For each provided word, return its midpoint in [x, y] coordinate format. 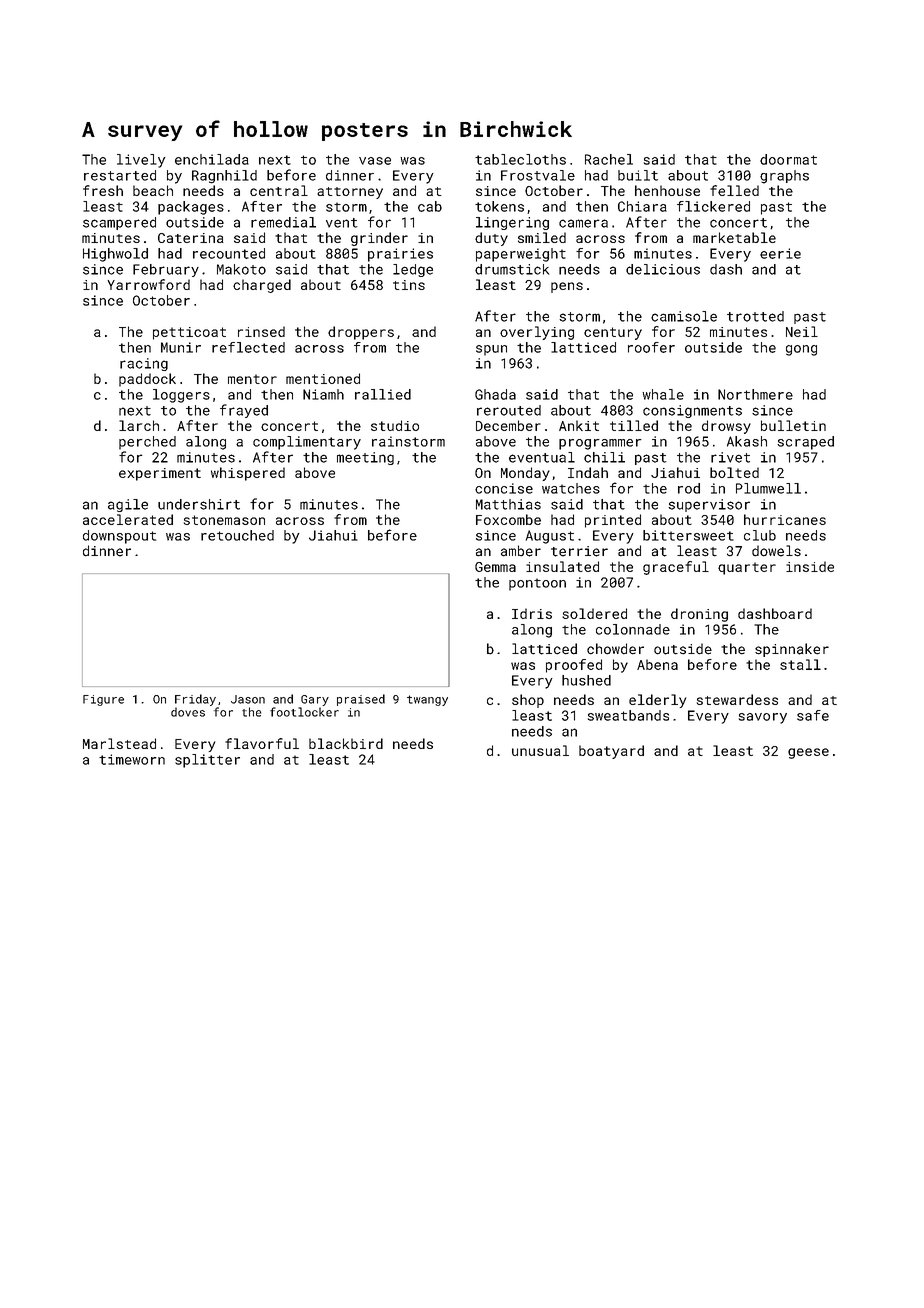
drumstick [512, 269]
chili [604, 457]
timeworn [132, 759]
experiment [160, 474]
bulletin [793, 425]
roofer [651, 347]
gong [801, 350]
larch [139, 425]
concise [504, 488]
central [279, 190]
